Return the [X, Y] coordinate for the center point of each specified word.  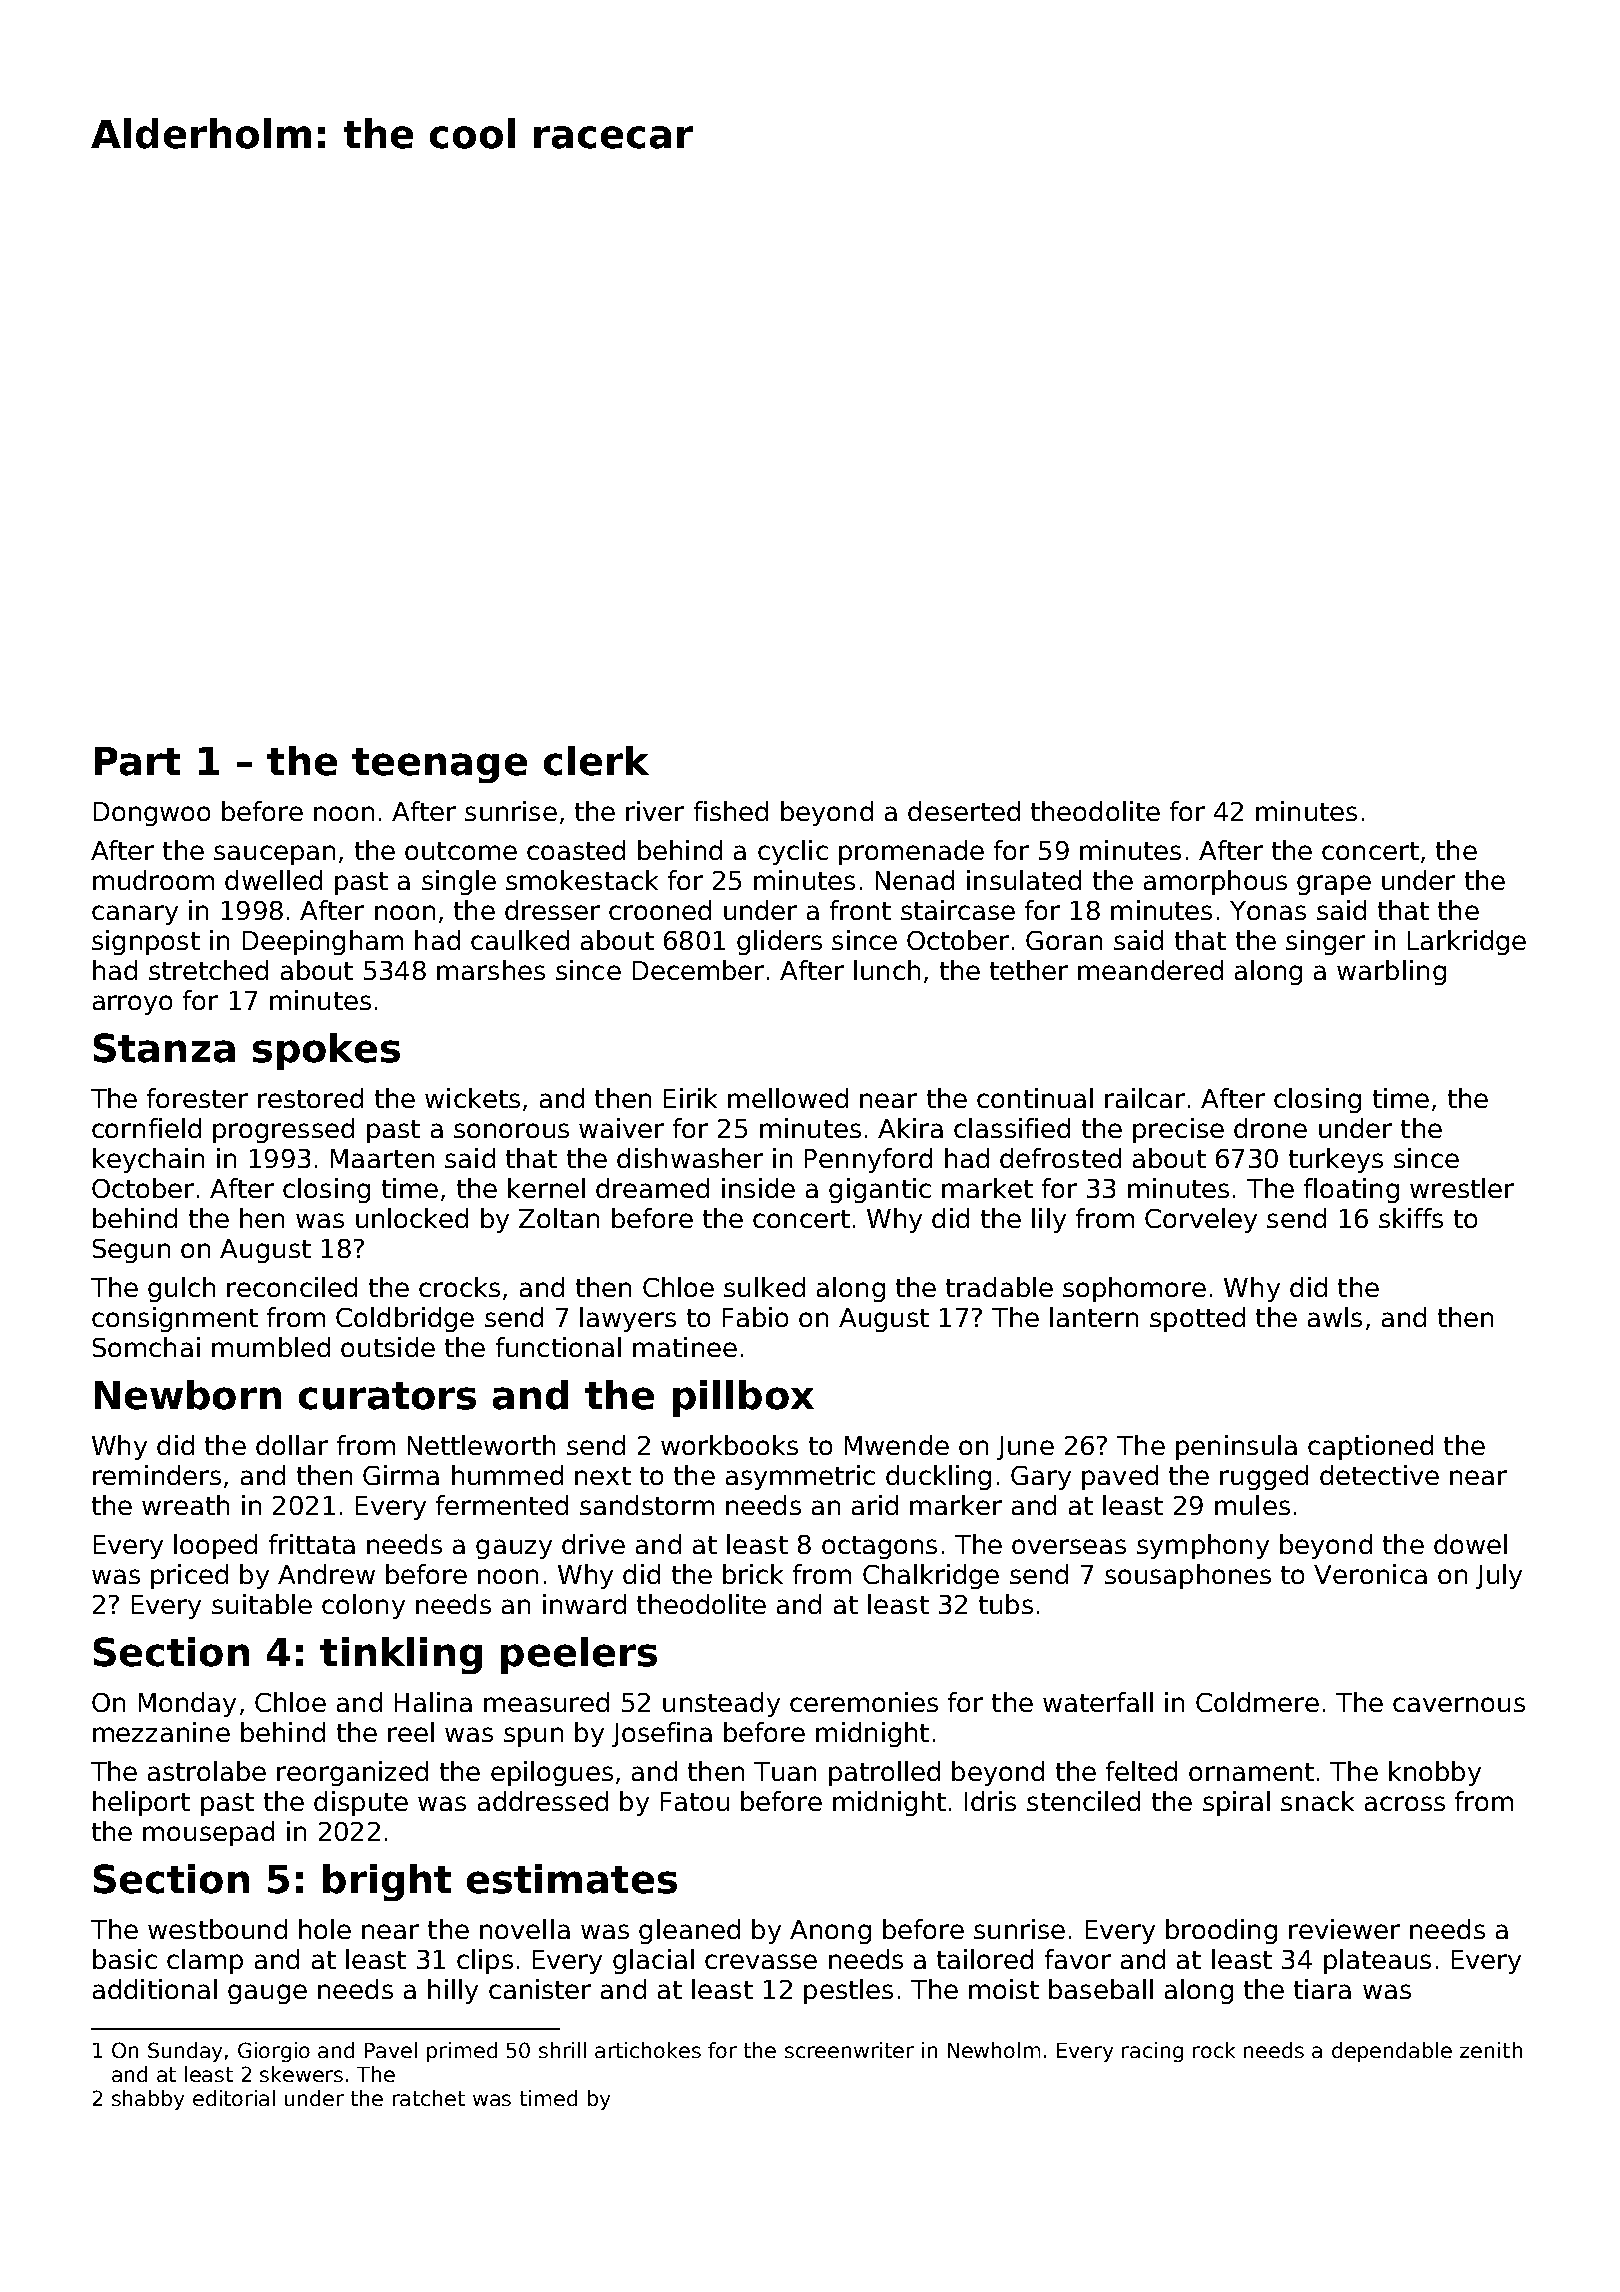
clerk [596, 761]
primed [462, 2052]
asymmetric [800, 1477]
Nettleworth [481, 1445]
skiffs [1411, 1218]
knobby [1435, 1773]
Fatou [695, 1801]
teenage [439, 765]
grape [1334, 885]
